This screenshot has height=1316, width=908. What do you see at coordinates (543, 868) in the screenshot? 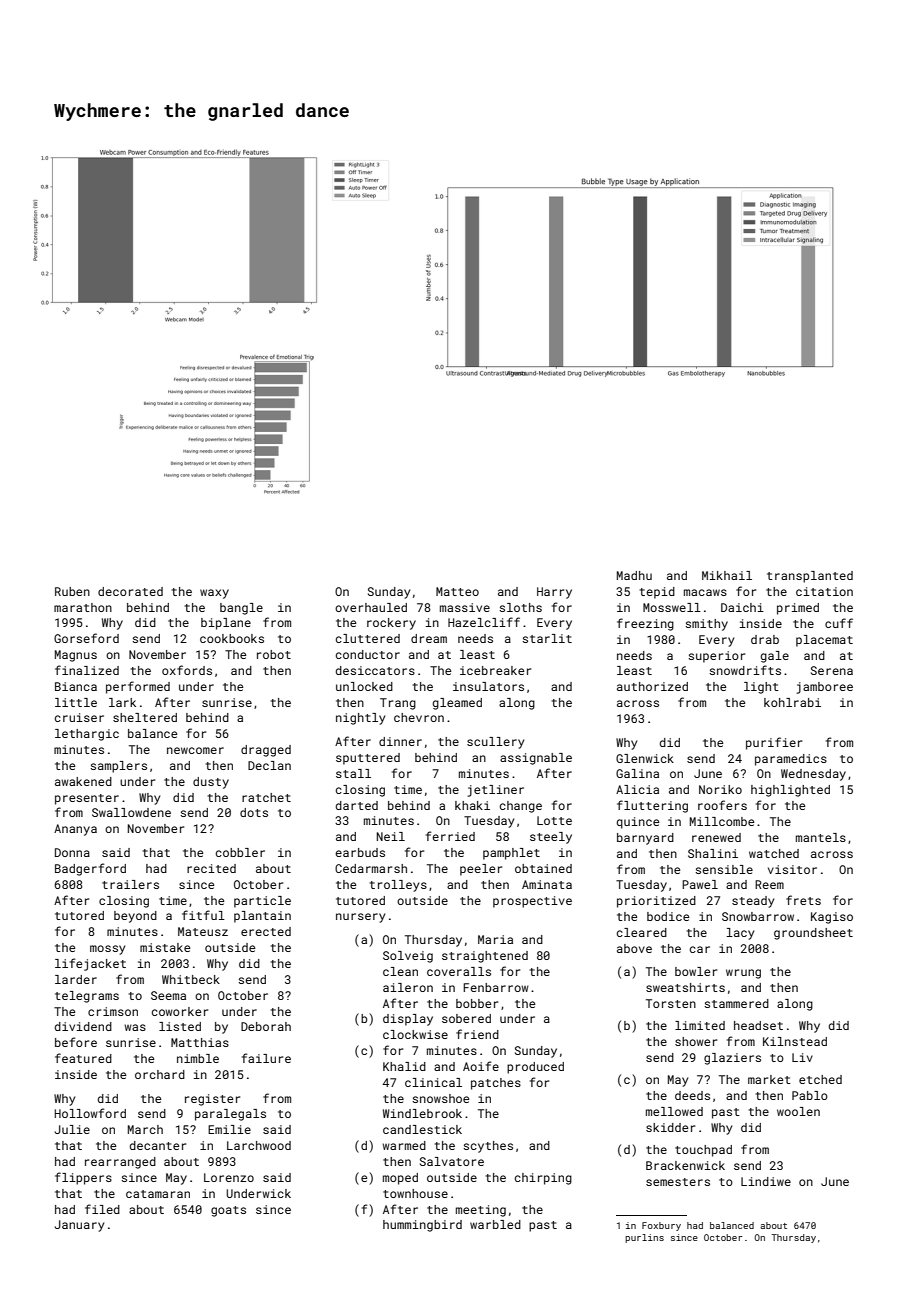
I see `obtained` at bounding box center [543, 868].
